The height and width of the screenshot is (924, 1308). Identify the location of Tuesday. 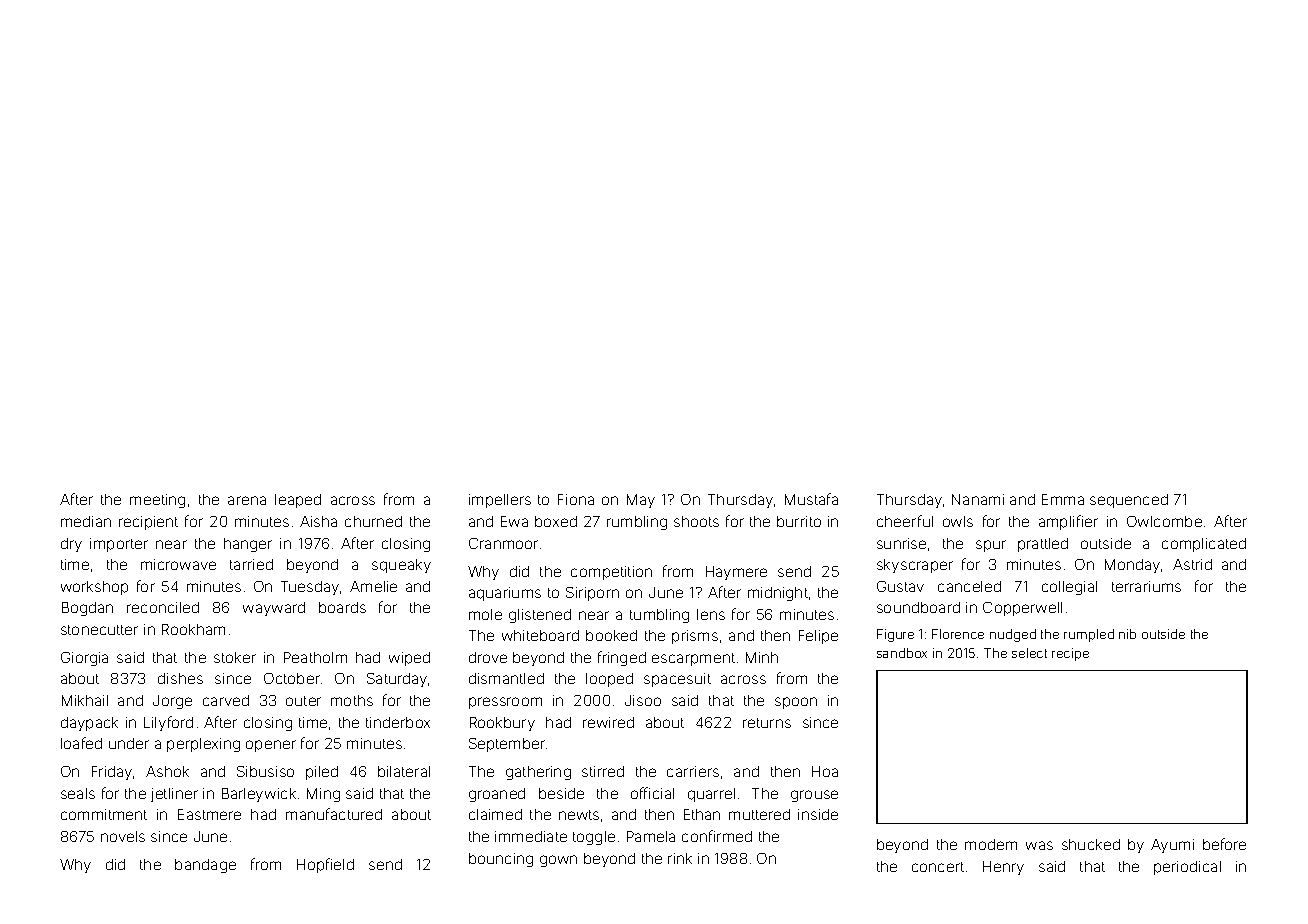
(310, 588).
